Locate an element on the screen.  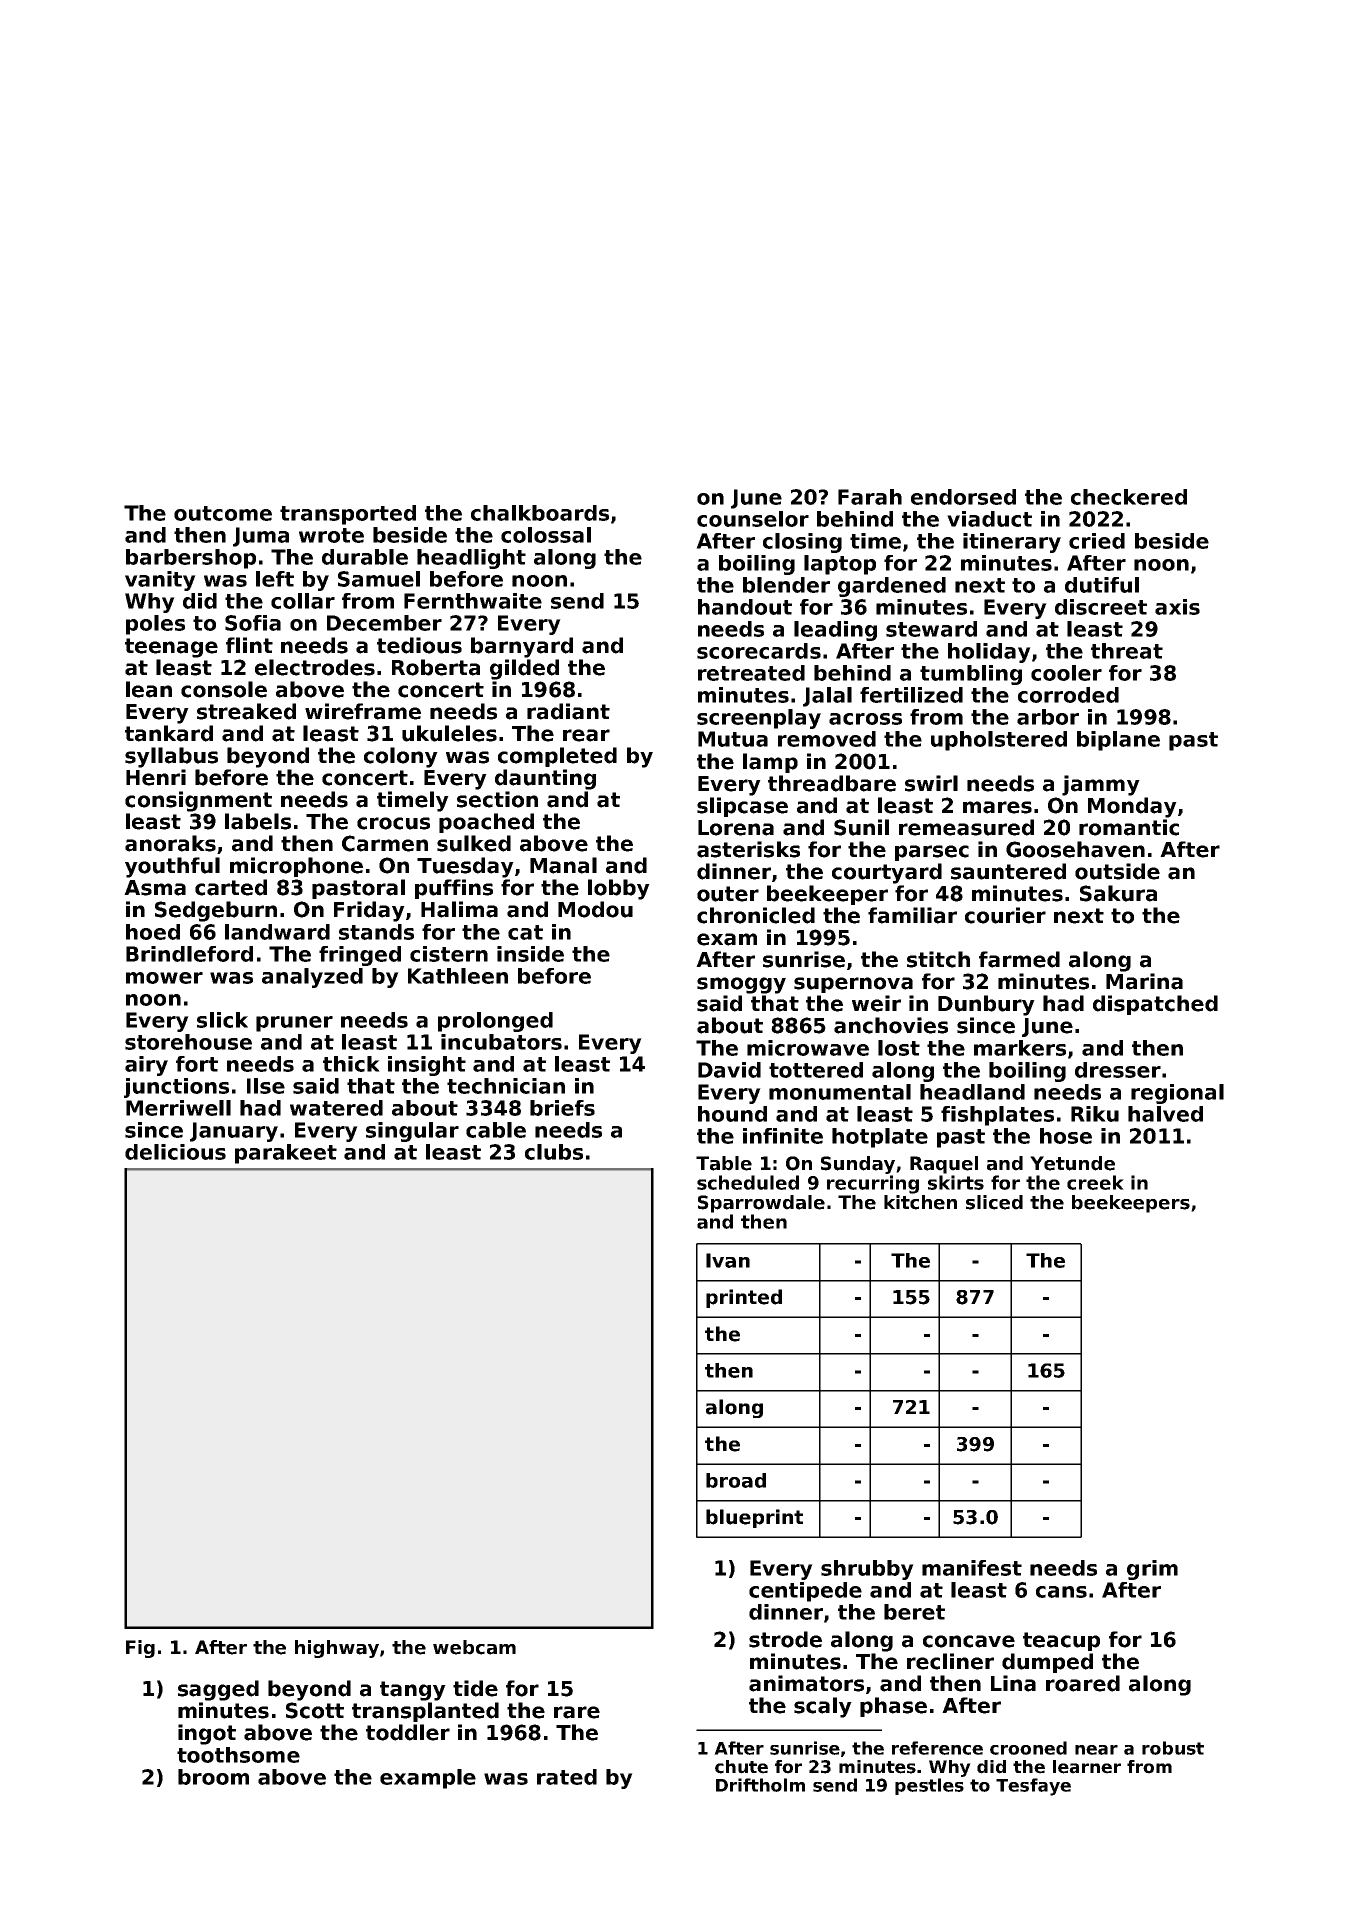
vanity is located at coordinates (160, 581).
